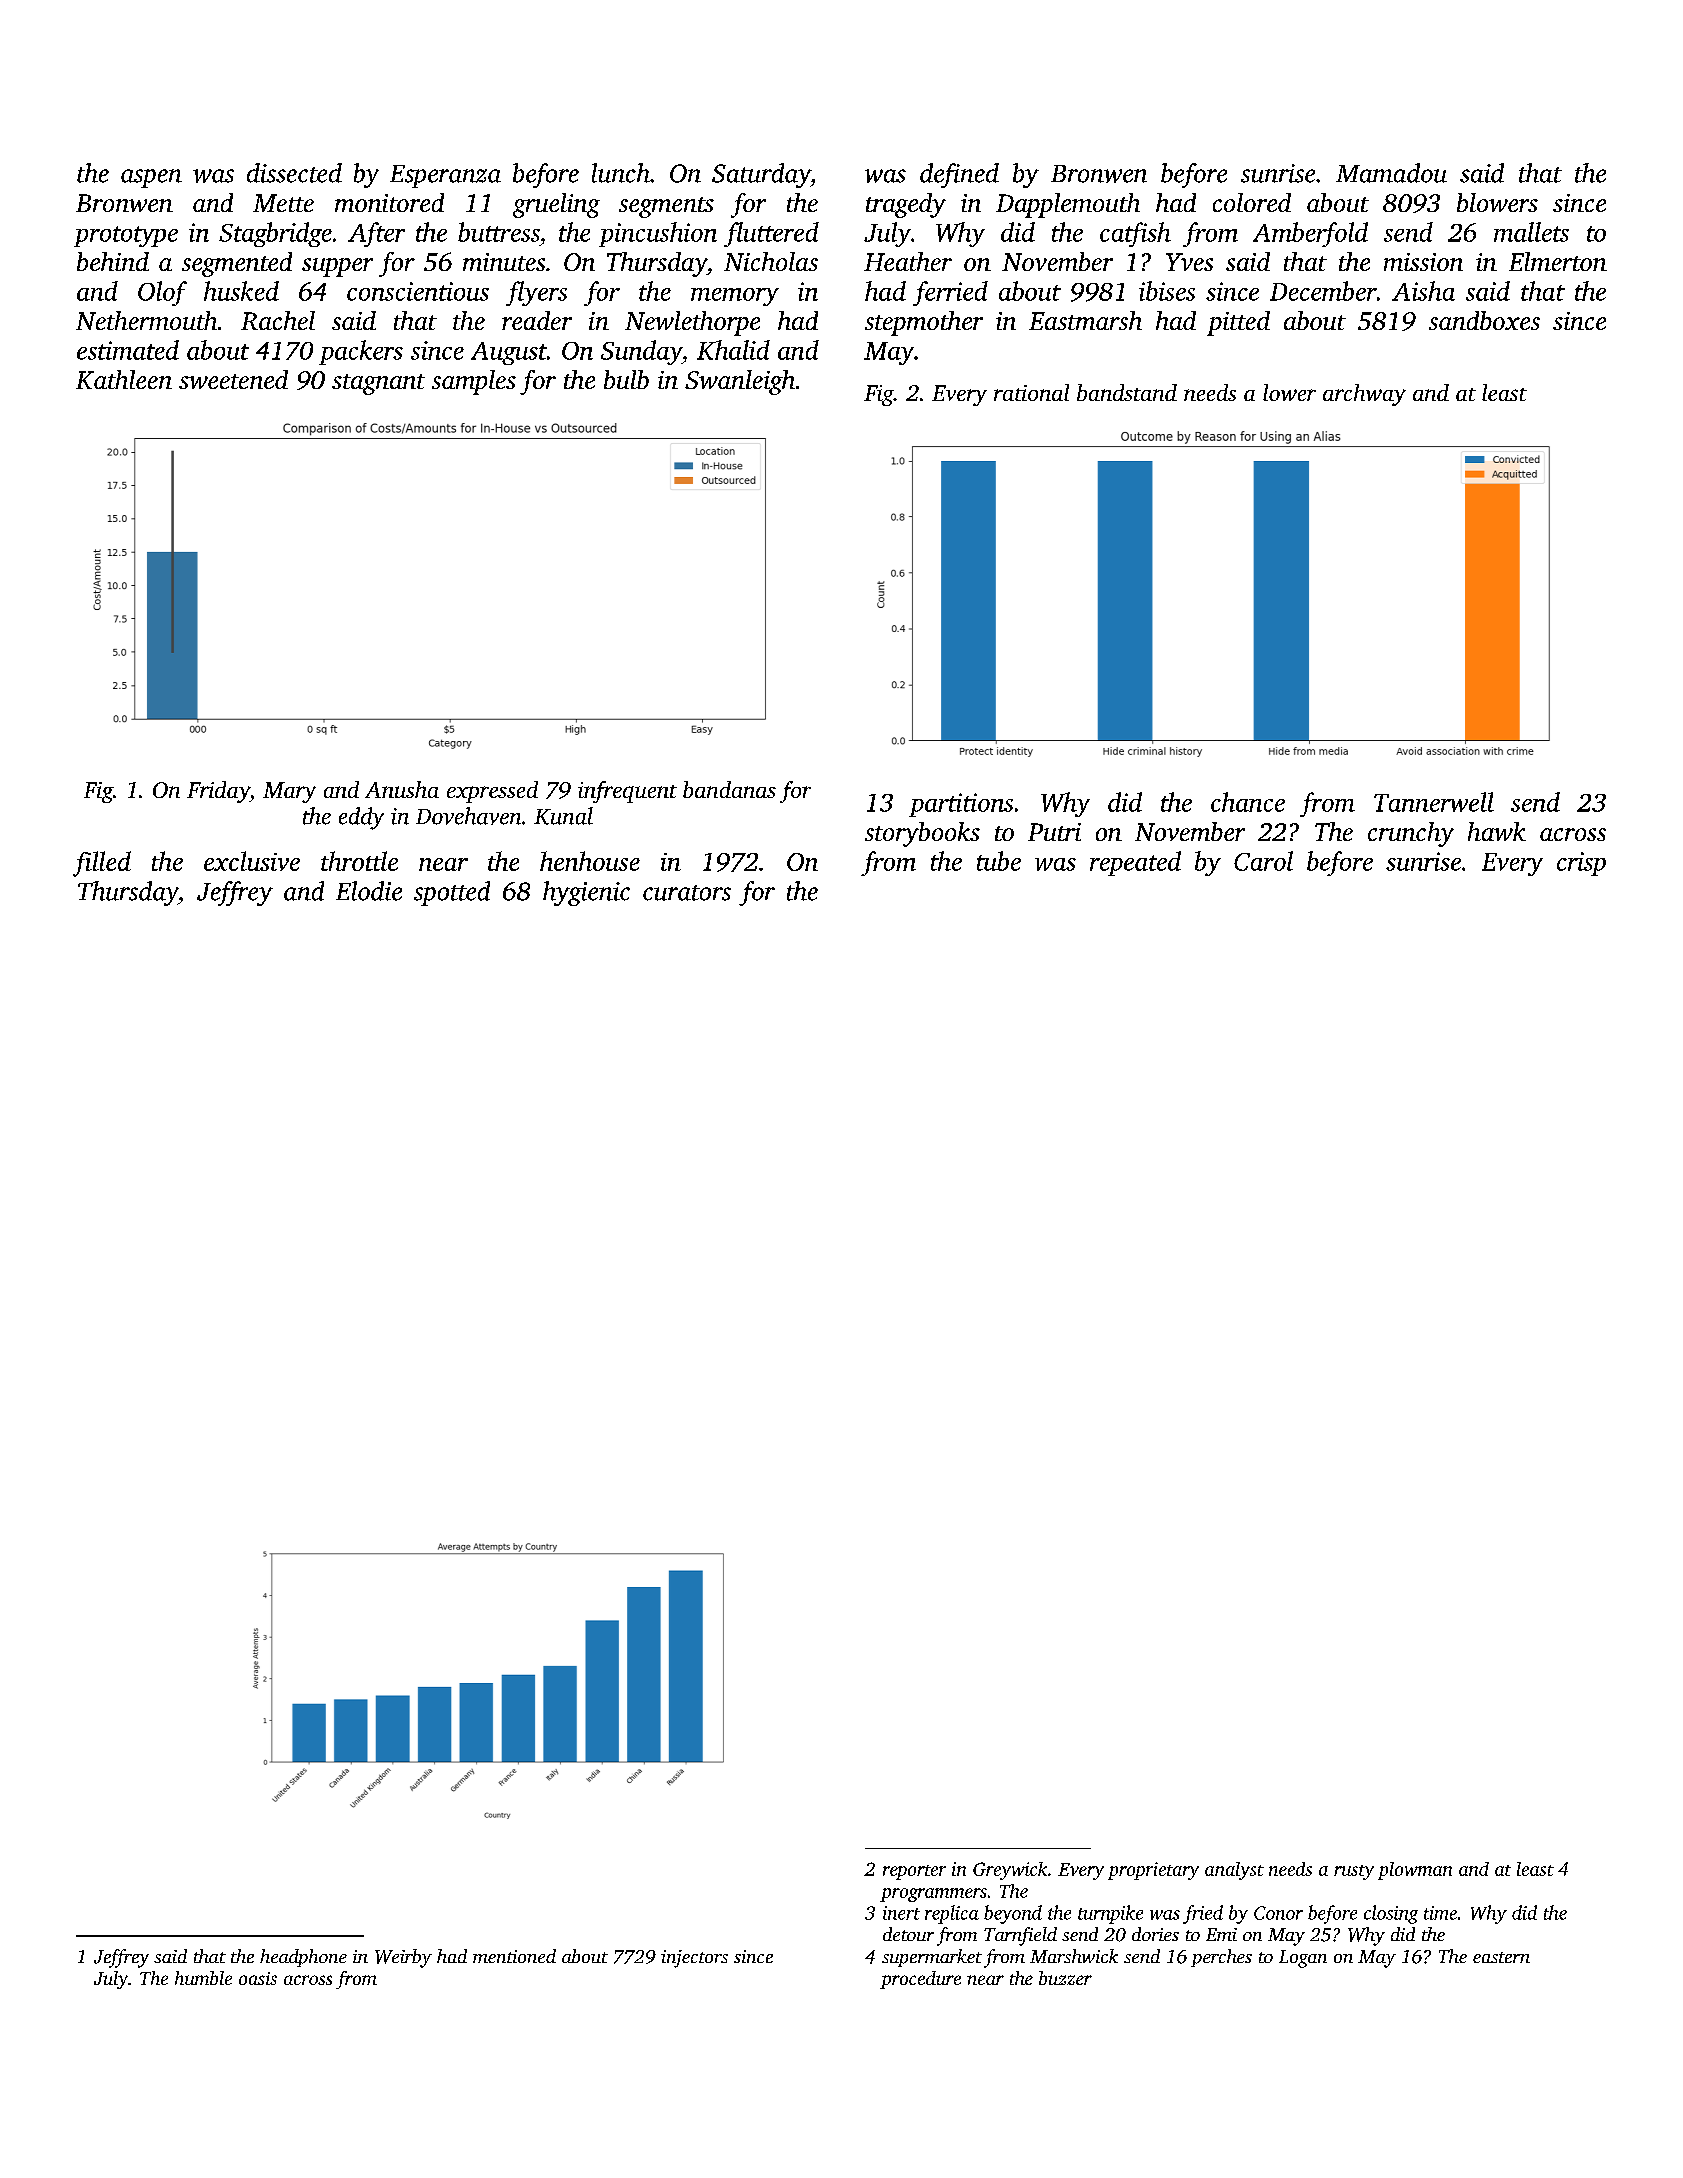 The height and width of the image is (2178, 1683). Describe the element at coordinates (687, 893) in the image. I see `curators` at that location.
